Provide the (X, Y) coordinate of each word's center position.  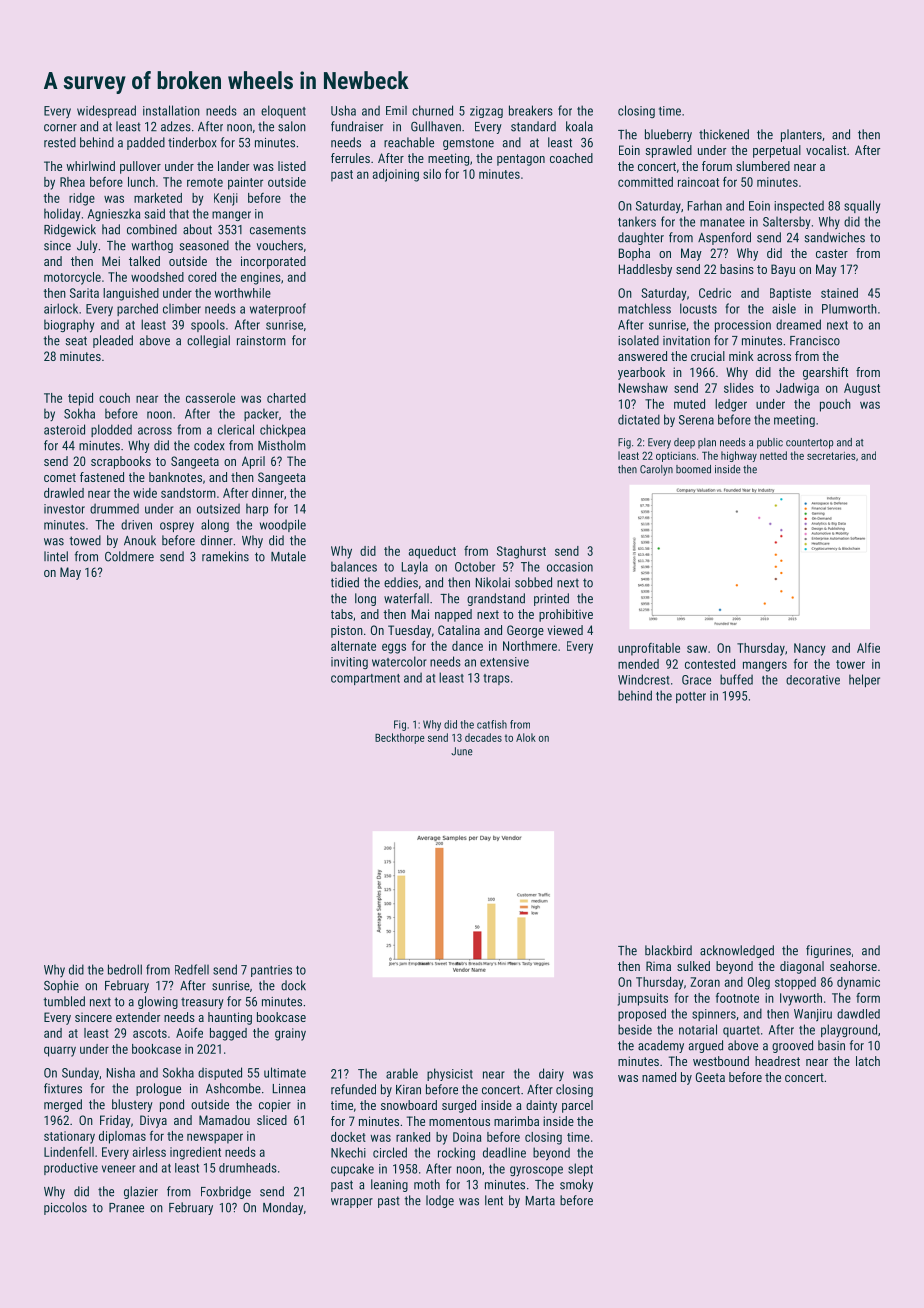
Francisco (815, 341)
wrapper (352, 1203)
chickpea (282, 430)
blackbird (668, 950)
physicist (450, 1074)
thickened (724, 134)
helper (864, 680)
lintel (56, 556)
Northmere (530, 646)
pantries (271, 971)
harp (257, 509)
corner (60, 128)
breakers (531, 110)
